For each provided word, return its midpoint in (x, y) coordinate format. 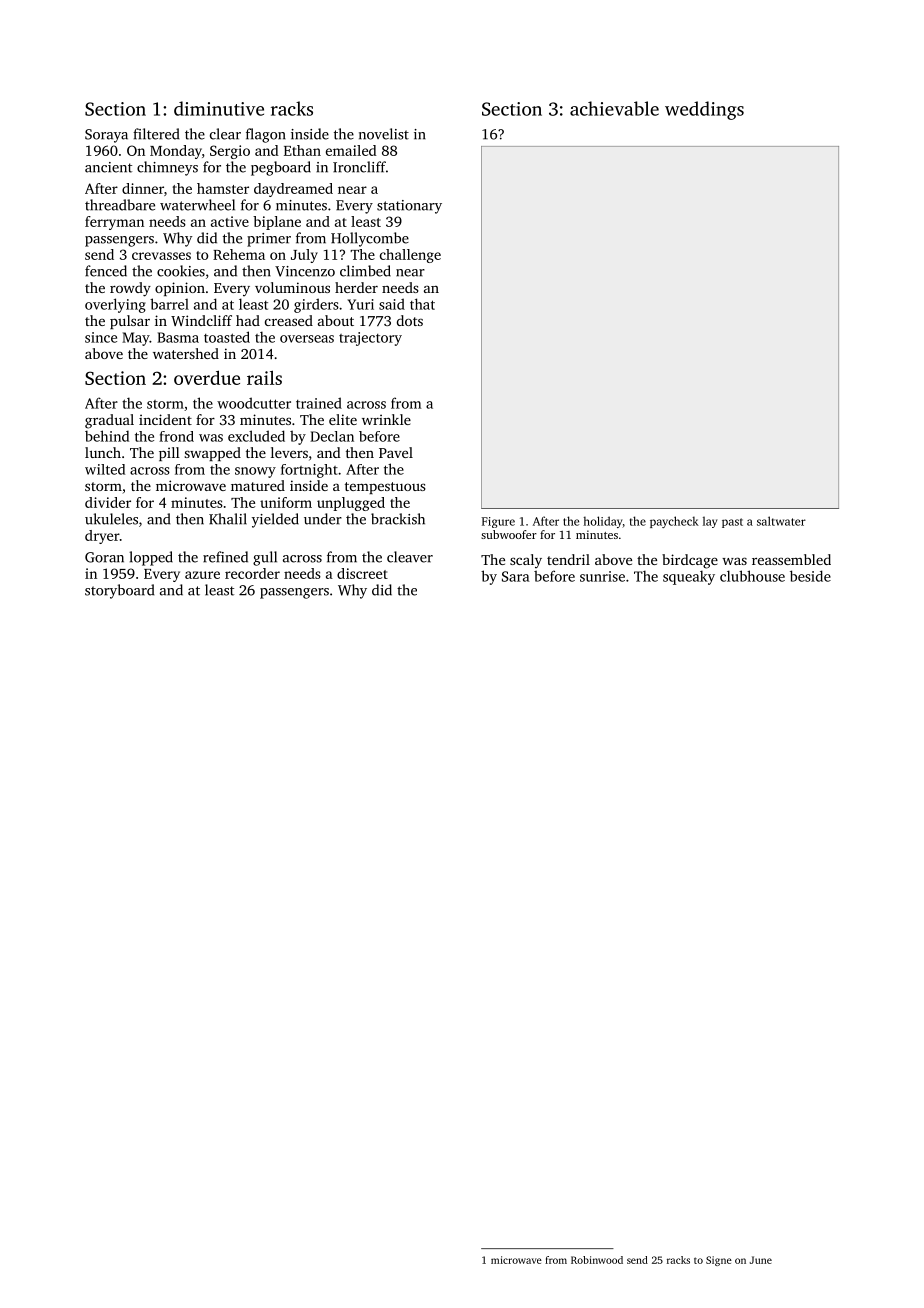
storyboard (119, 591)
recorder (252, 573)
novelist (384, 134)
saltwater (781, 521)
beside (810, 576)
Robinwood (597, 1260)
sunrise (602, 576)
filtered (156, 134)
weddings (704, 110)
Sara (516, 576)
